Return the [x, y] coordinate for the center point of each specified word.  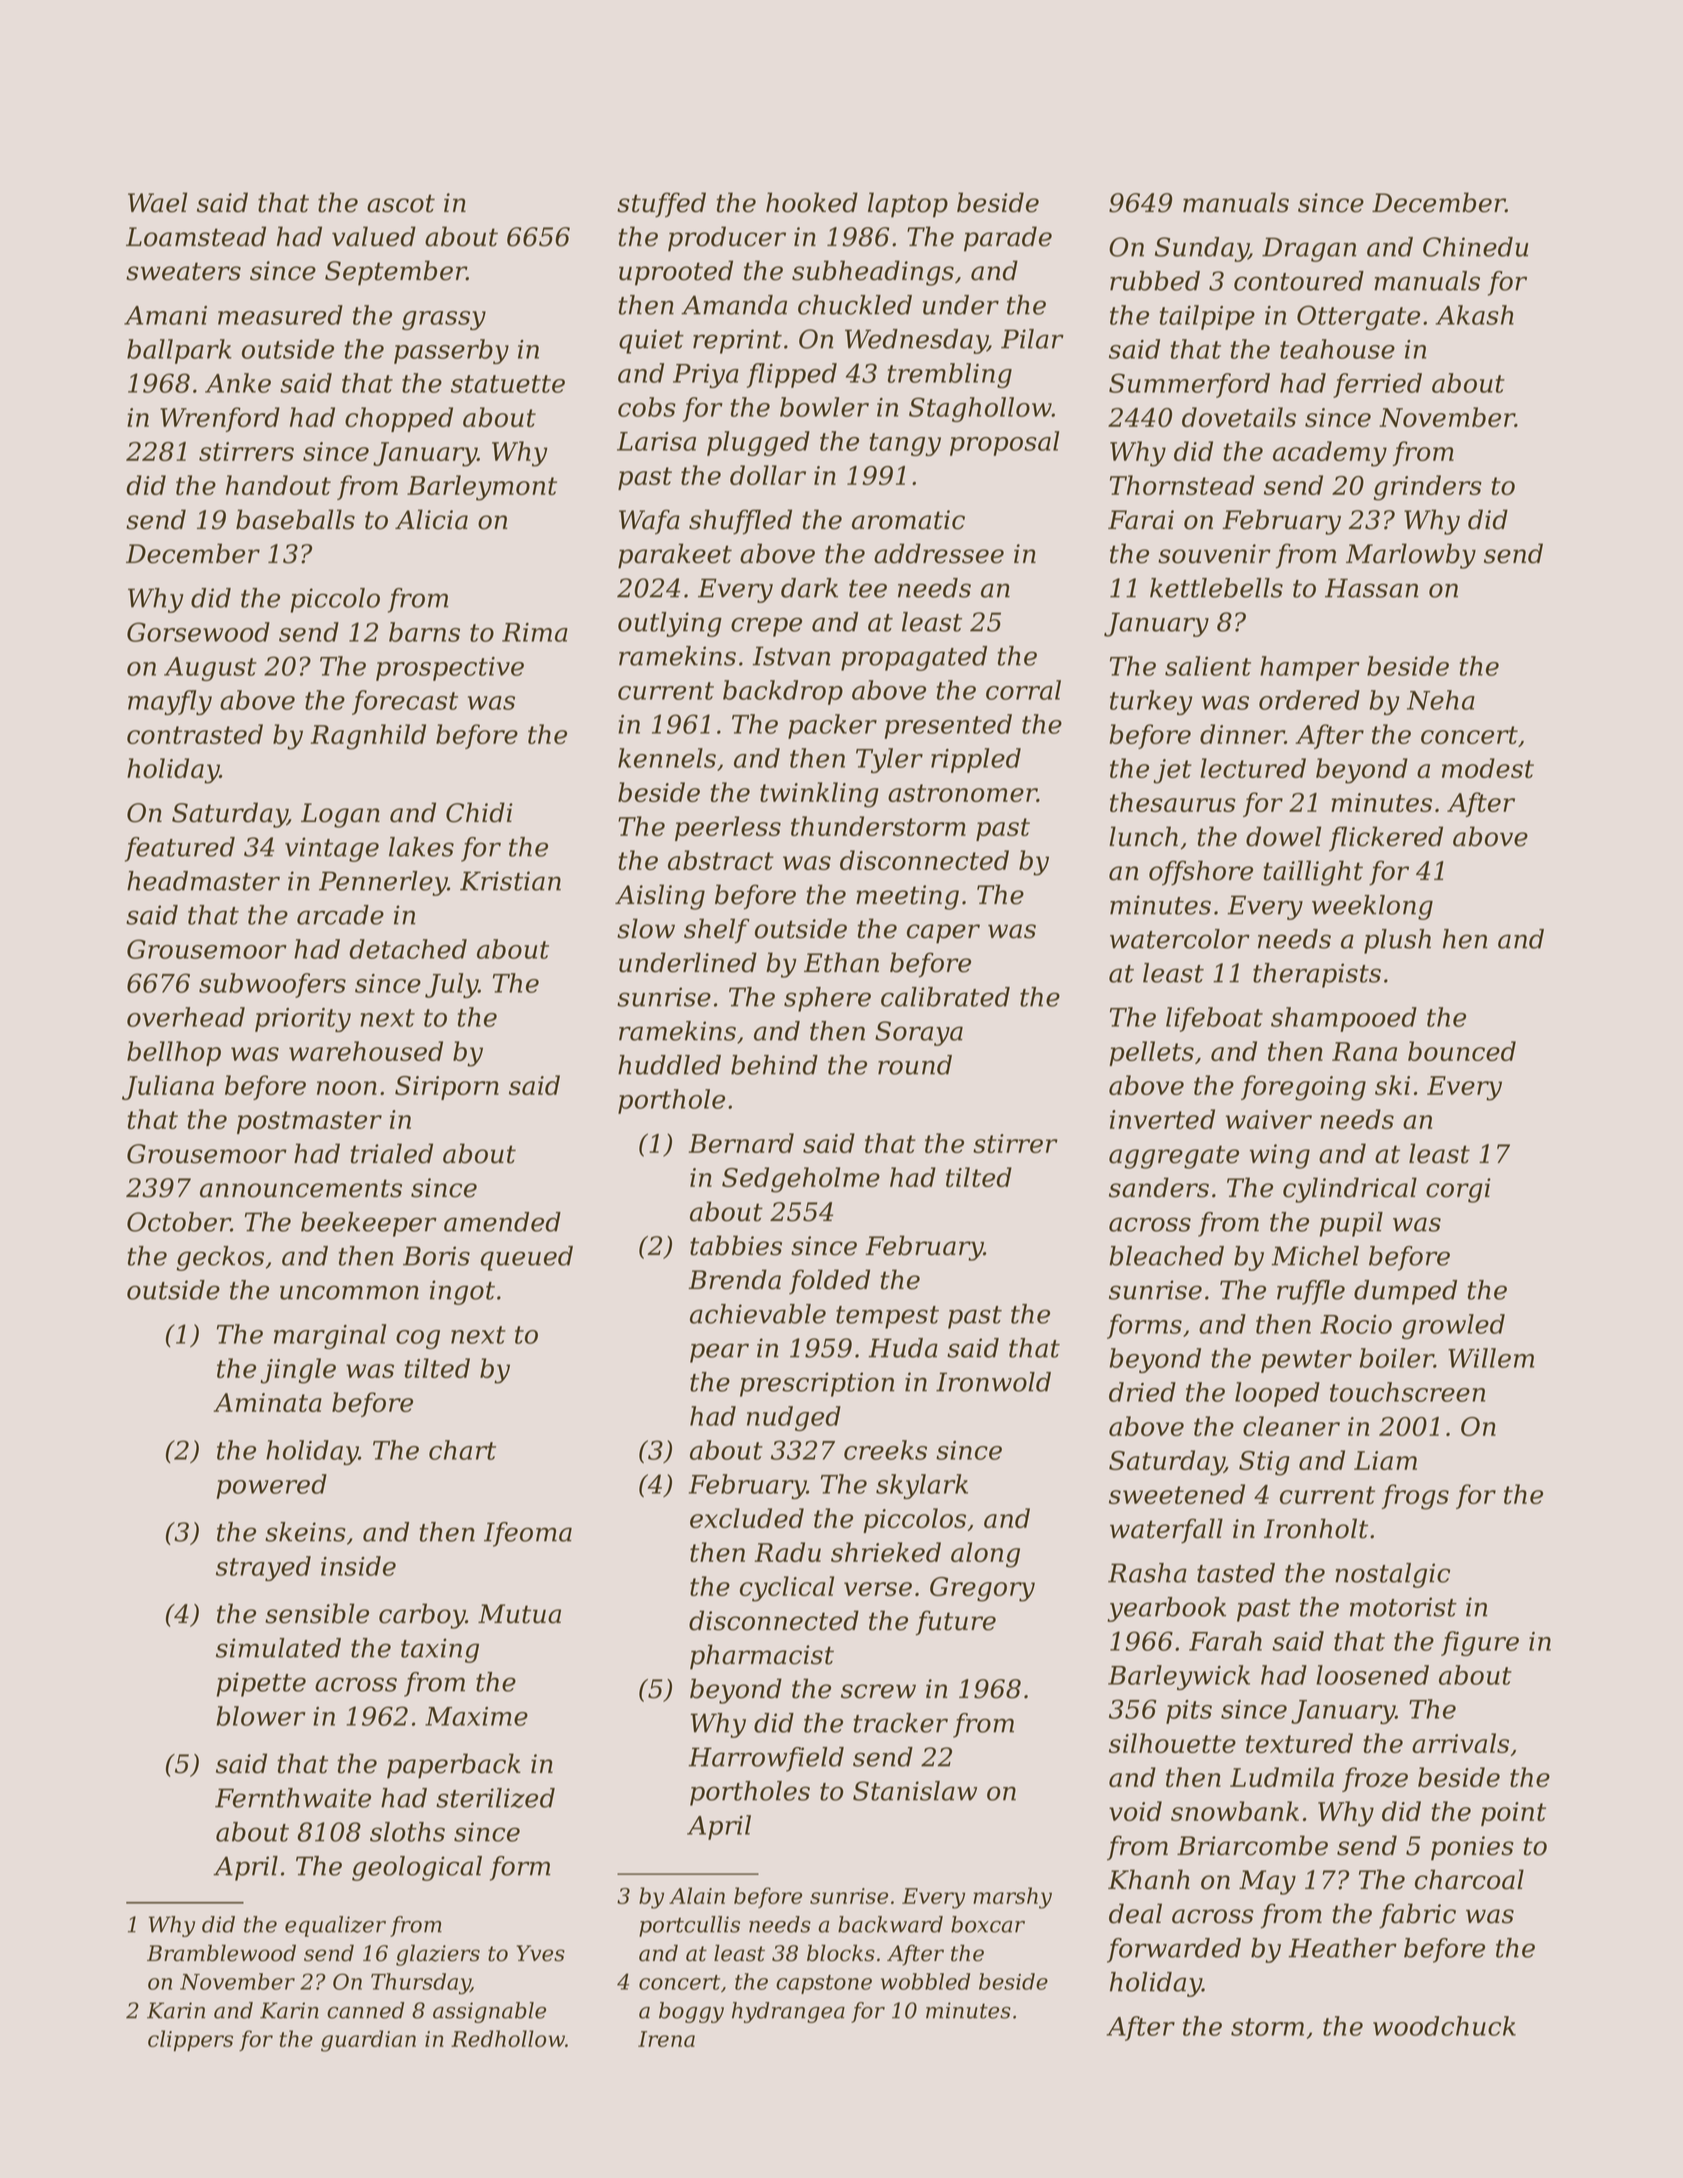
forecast [405, 702]
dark [809, 588]
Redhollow [508, 2038]
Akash [1474, 315]
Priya [706, 376]
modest [1488, 768]
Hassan [1372, 588]
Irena [666, 2039]
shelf [717, 931]
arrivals [1460, 1743]
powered [271, 1486]
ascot [401, 203]
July [451, 985]
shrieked [886, 1552]
